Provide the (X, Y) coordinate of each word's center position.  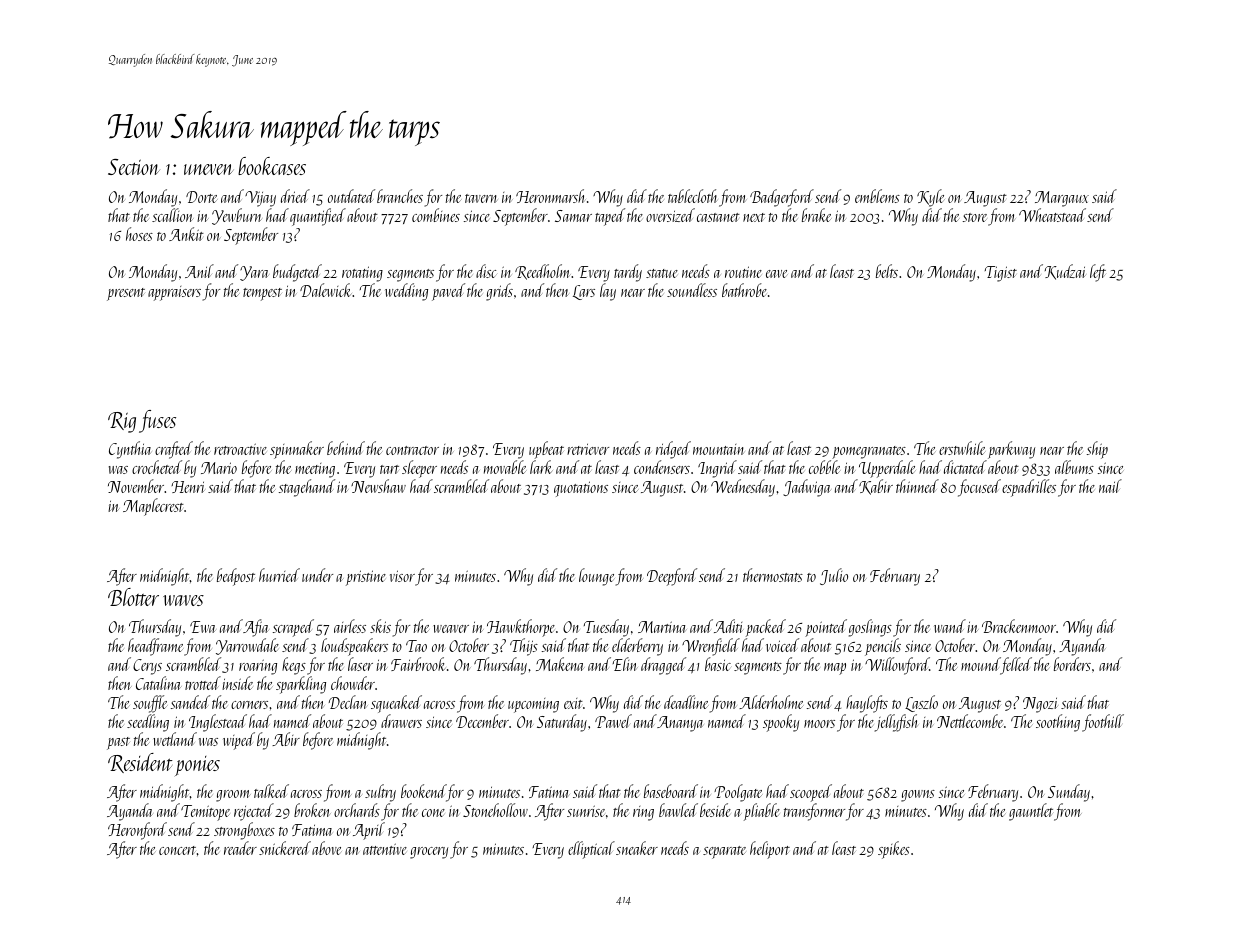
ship (1097, 450)
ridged (673, 450)
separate (724, 852)
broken (312, 810)
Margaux (1062, 199)
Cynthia (130, 450)
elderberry (637, 647)
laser (360, 664)
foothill (1103, 723)
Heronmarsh (551, 196)
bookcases (272, 166)
